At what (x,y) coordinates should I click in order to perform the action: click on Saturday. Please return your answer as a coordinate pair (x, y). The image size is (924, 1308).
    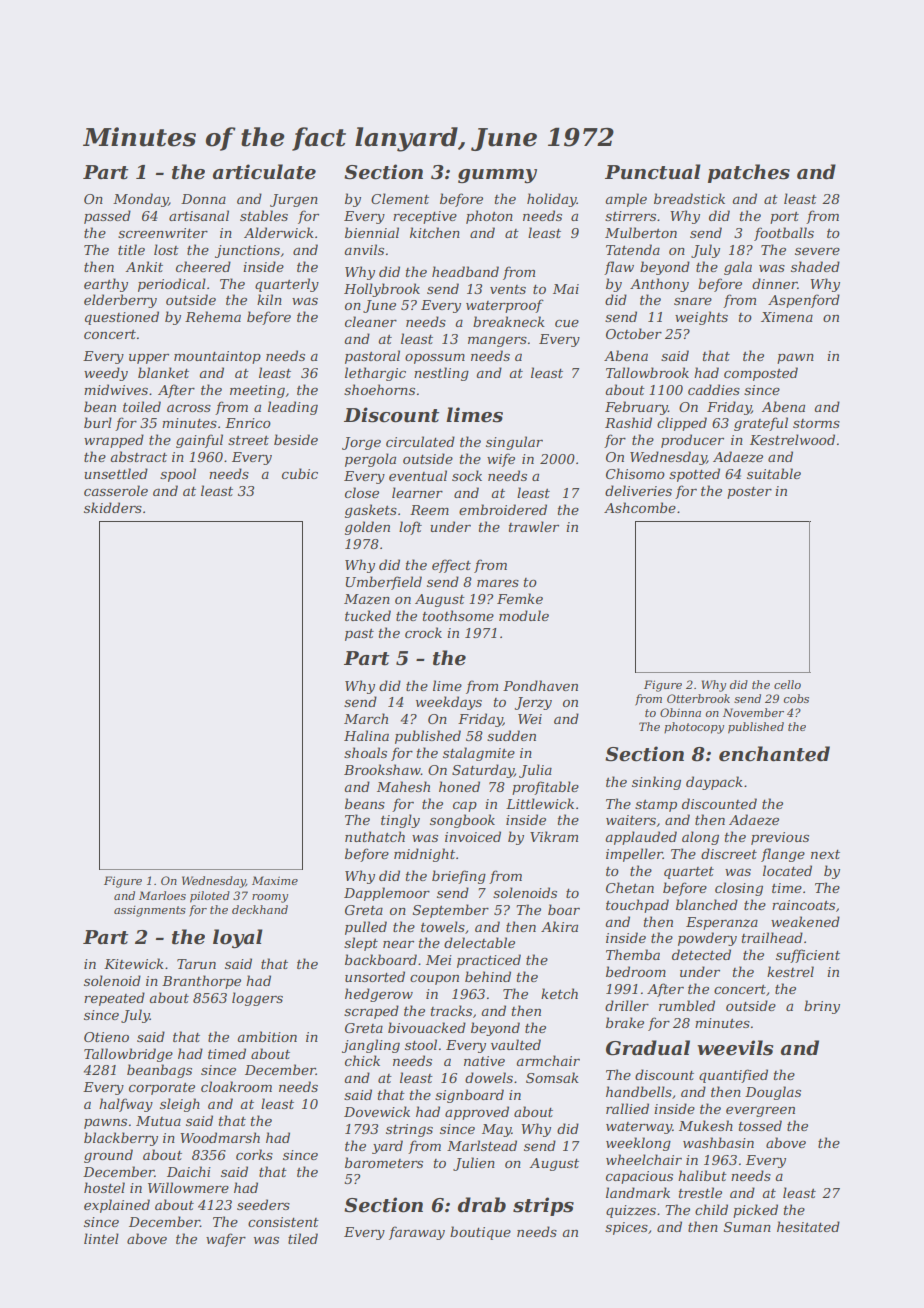
    Looking at the image, I should click on (483, 771).
